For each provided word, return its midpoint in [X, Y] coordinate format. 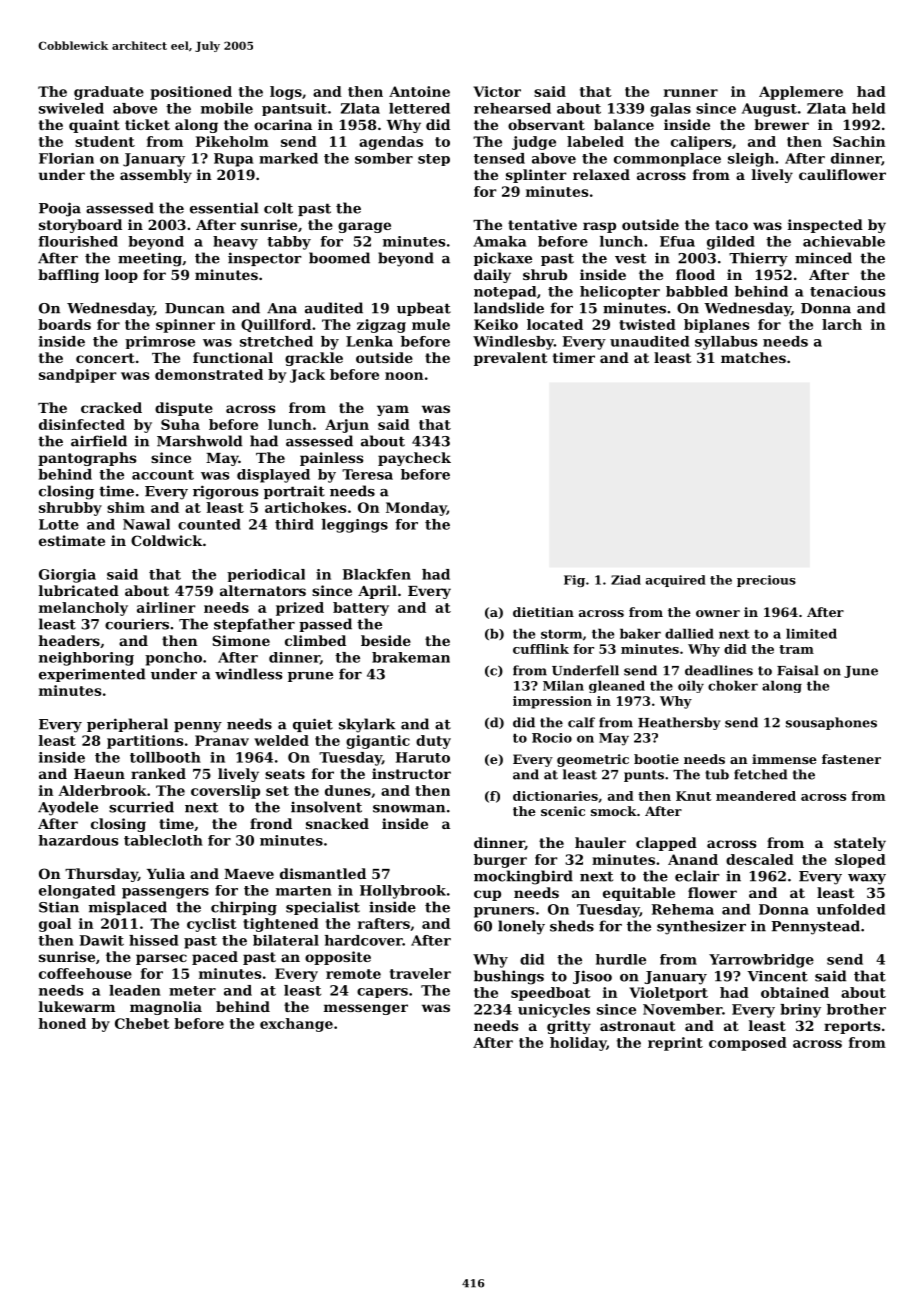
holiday [578, 1044]
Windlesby [513, 343]
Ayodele [68, 808]
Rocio [552, 738]
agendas [391, 143]
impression [552, 702]
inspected [825, 226]
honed [62, 1023]
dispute [184, 409]
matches [753, 357]
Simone [241, 640]
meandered [756, 796]
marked [288, 158]
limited [811, 633]
